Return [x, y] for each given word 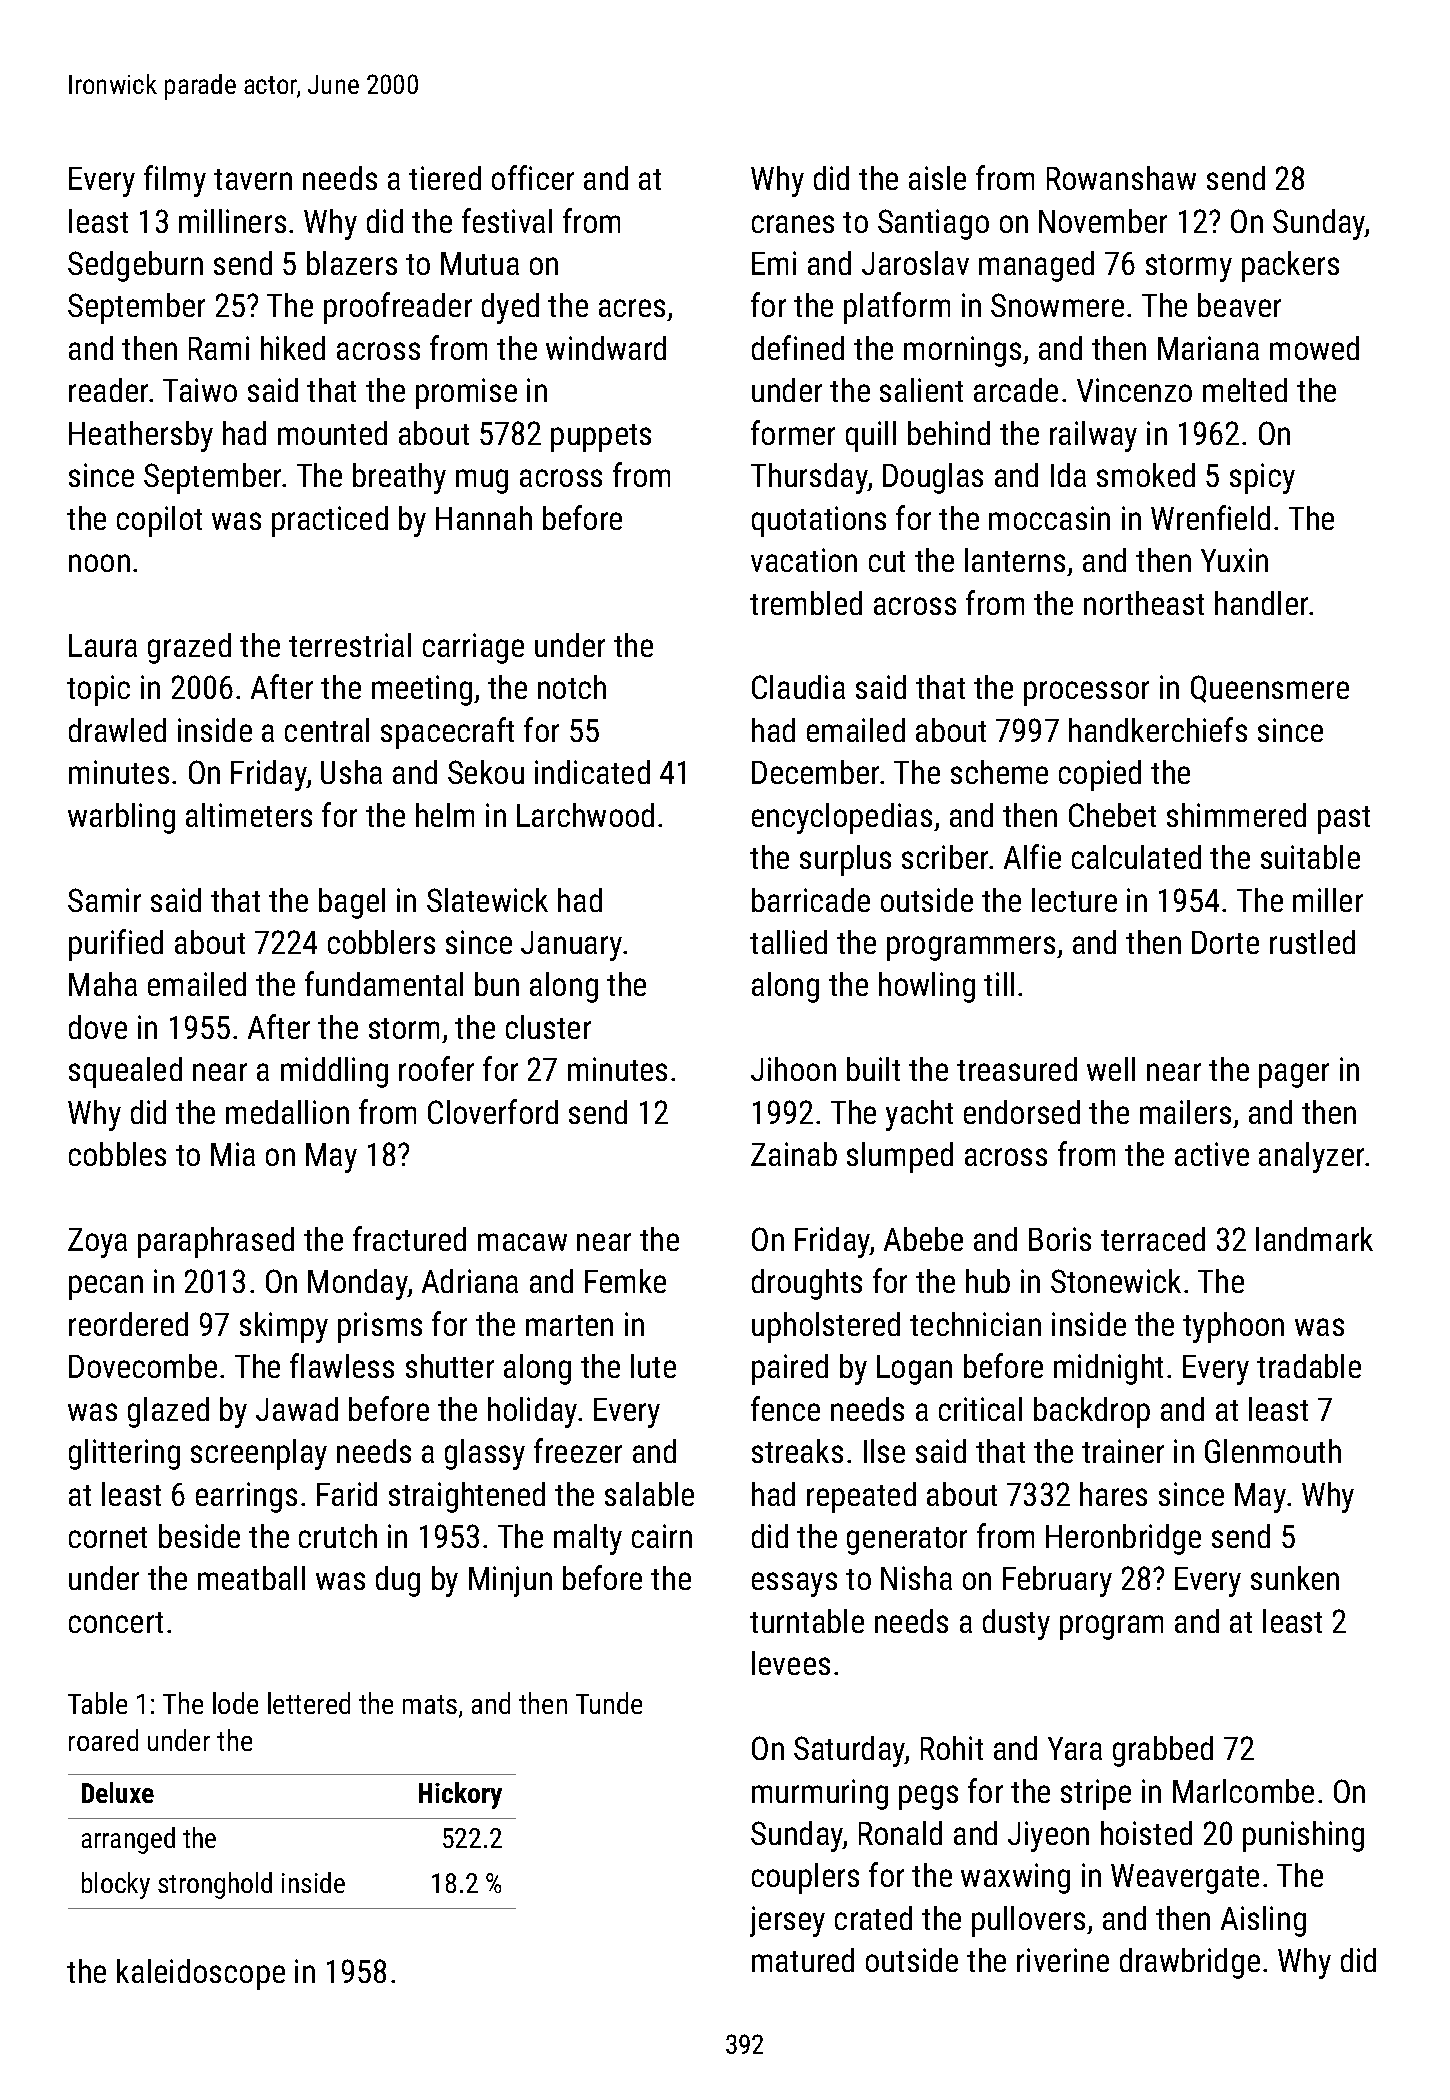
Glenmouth [1273, 1451]
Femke [625, 1281]
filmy [175, 181]
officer [533, 177]
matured [803, 1960]
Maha [103, 984]
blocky [116, 1885]
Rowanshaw [1121, 178]
